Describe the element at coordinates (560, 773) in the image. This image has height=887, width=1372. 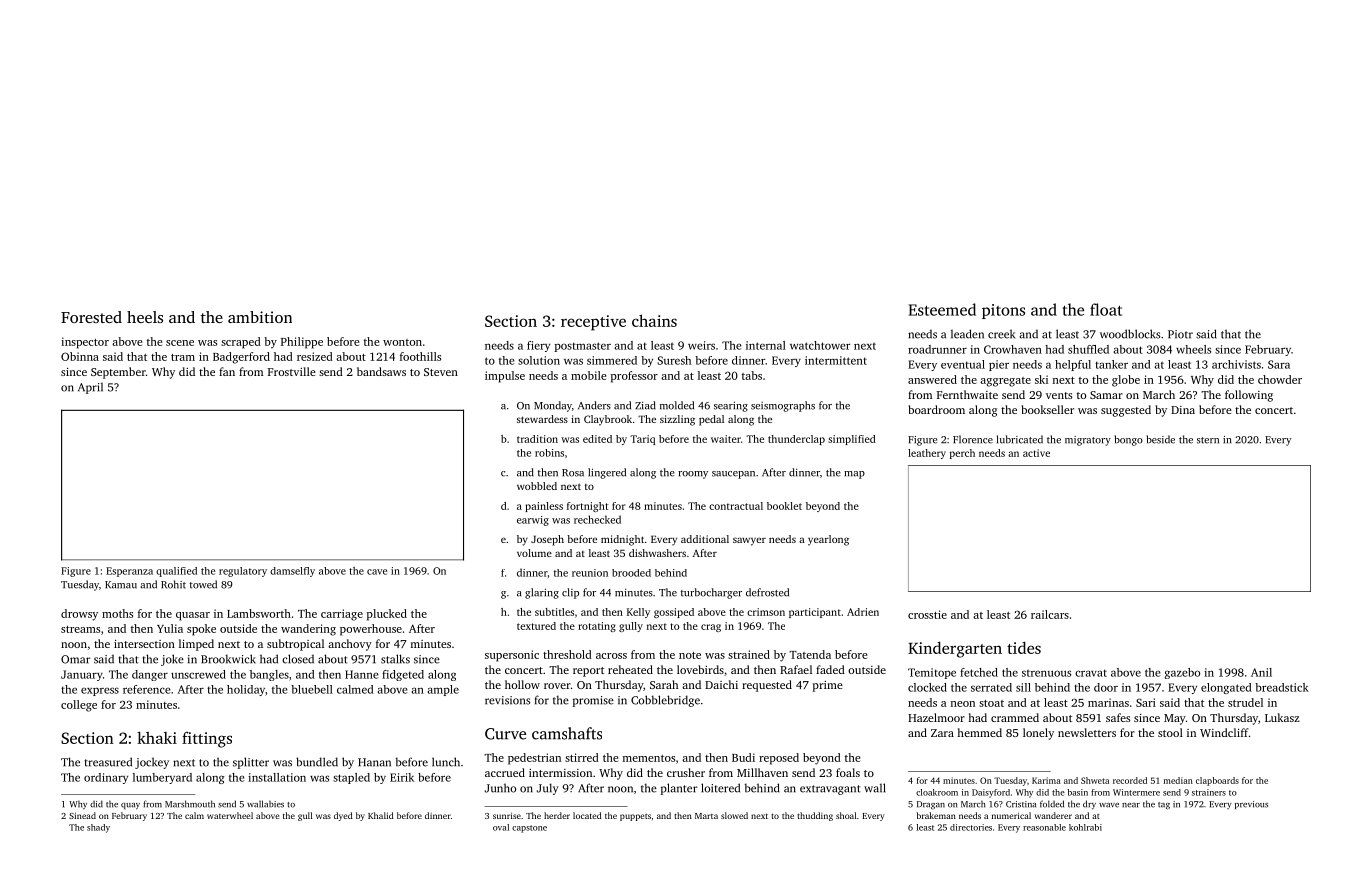
I see `intermission` at that location.
